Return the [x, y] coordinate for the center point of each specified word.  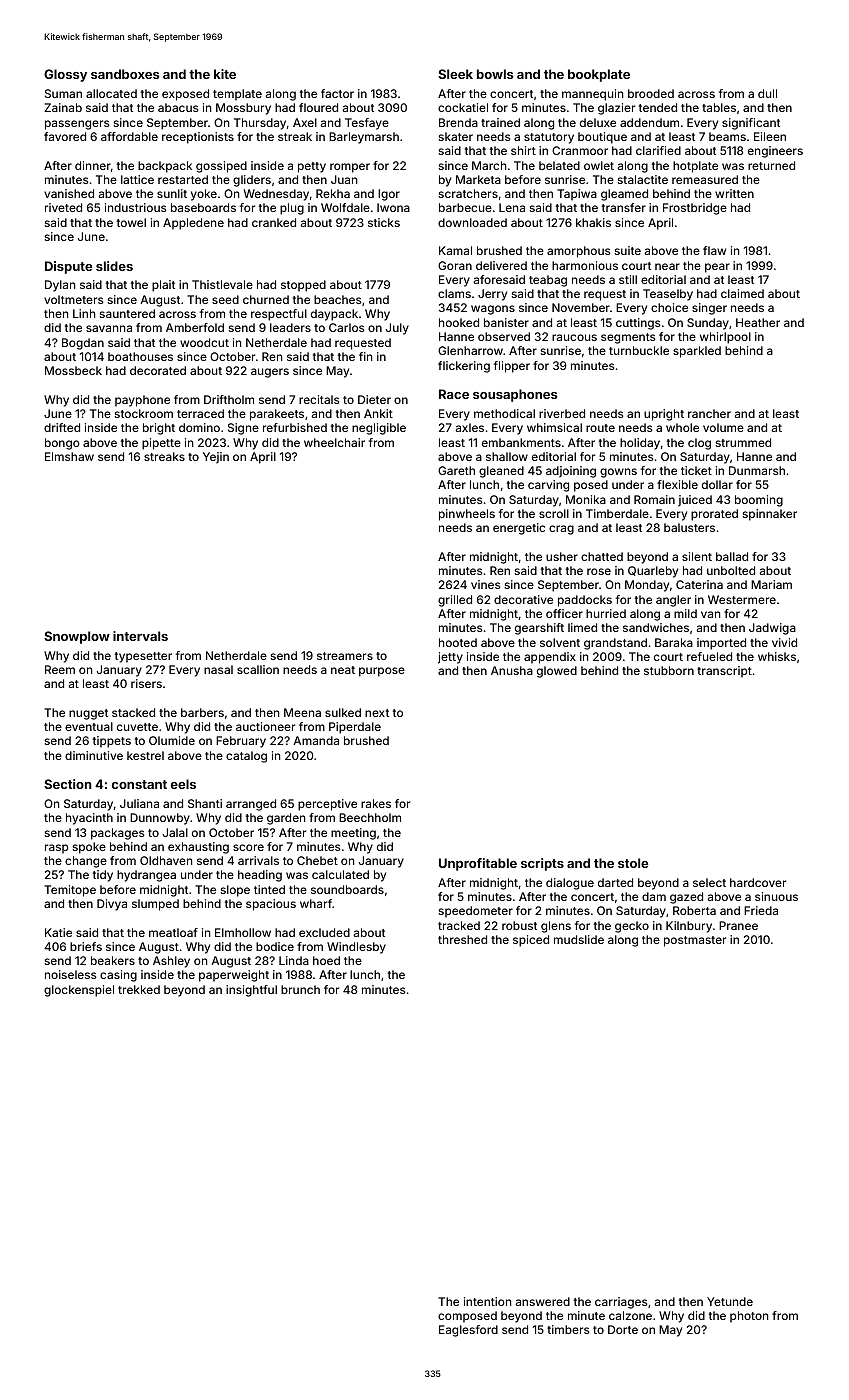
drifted [62, 427]
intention [488, 1301]
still [628, 279]
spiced [531, 941]
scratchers [468, 193]
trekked [139, 989]
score [248, 847]
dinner [93, 165]
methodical [504, 413]
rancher [709, 413]
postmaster [695, 941]
